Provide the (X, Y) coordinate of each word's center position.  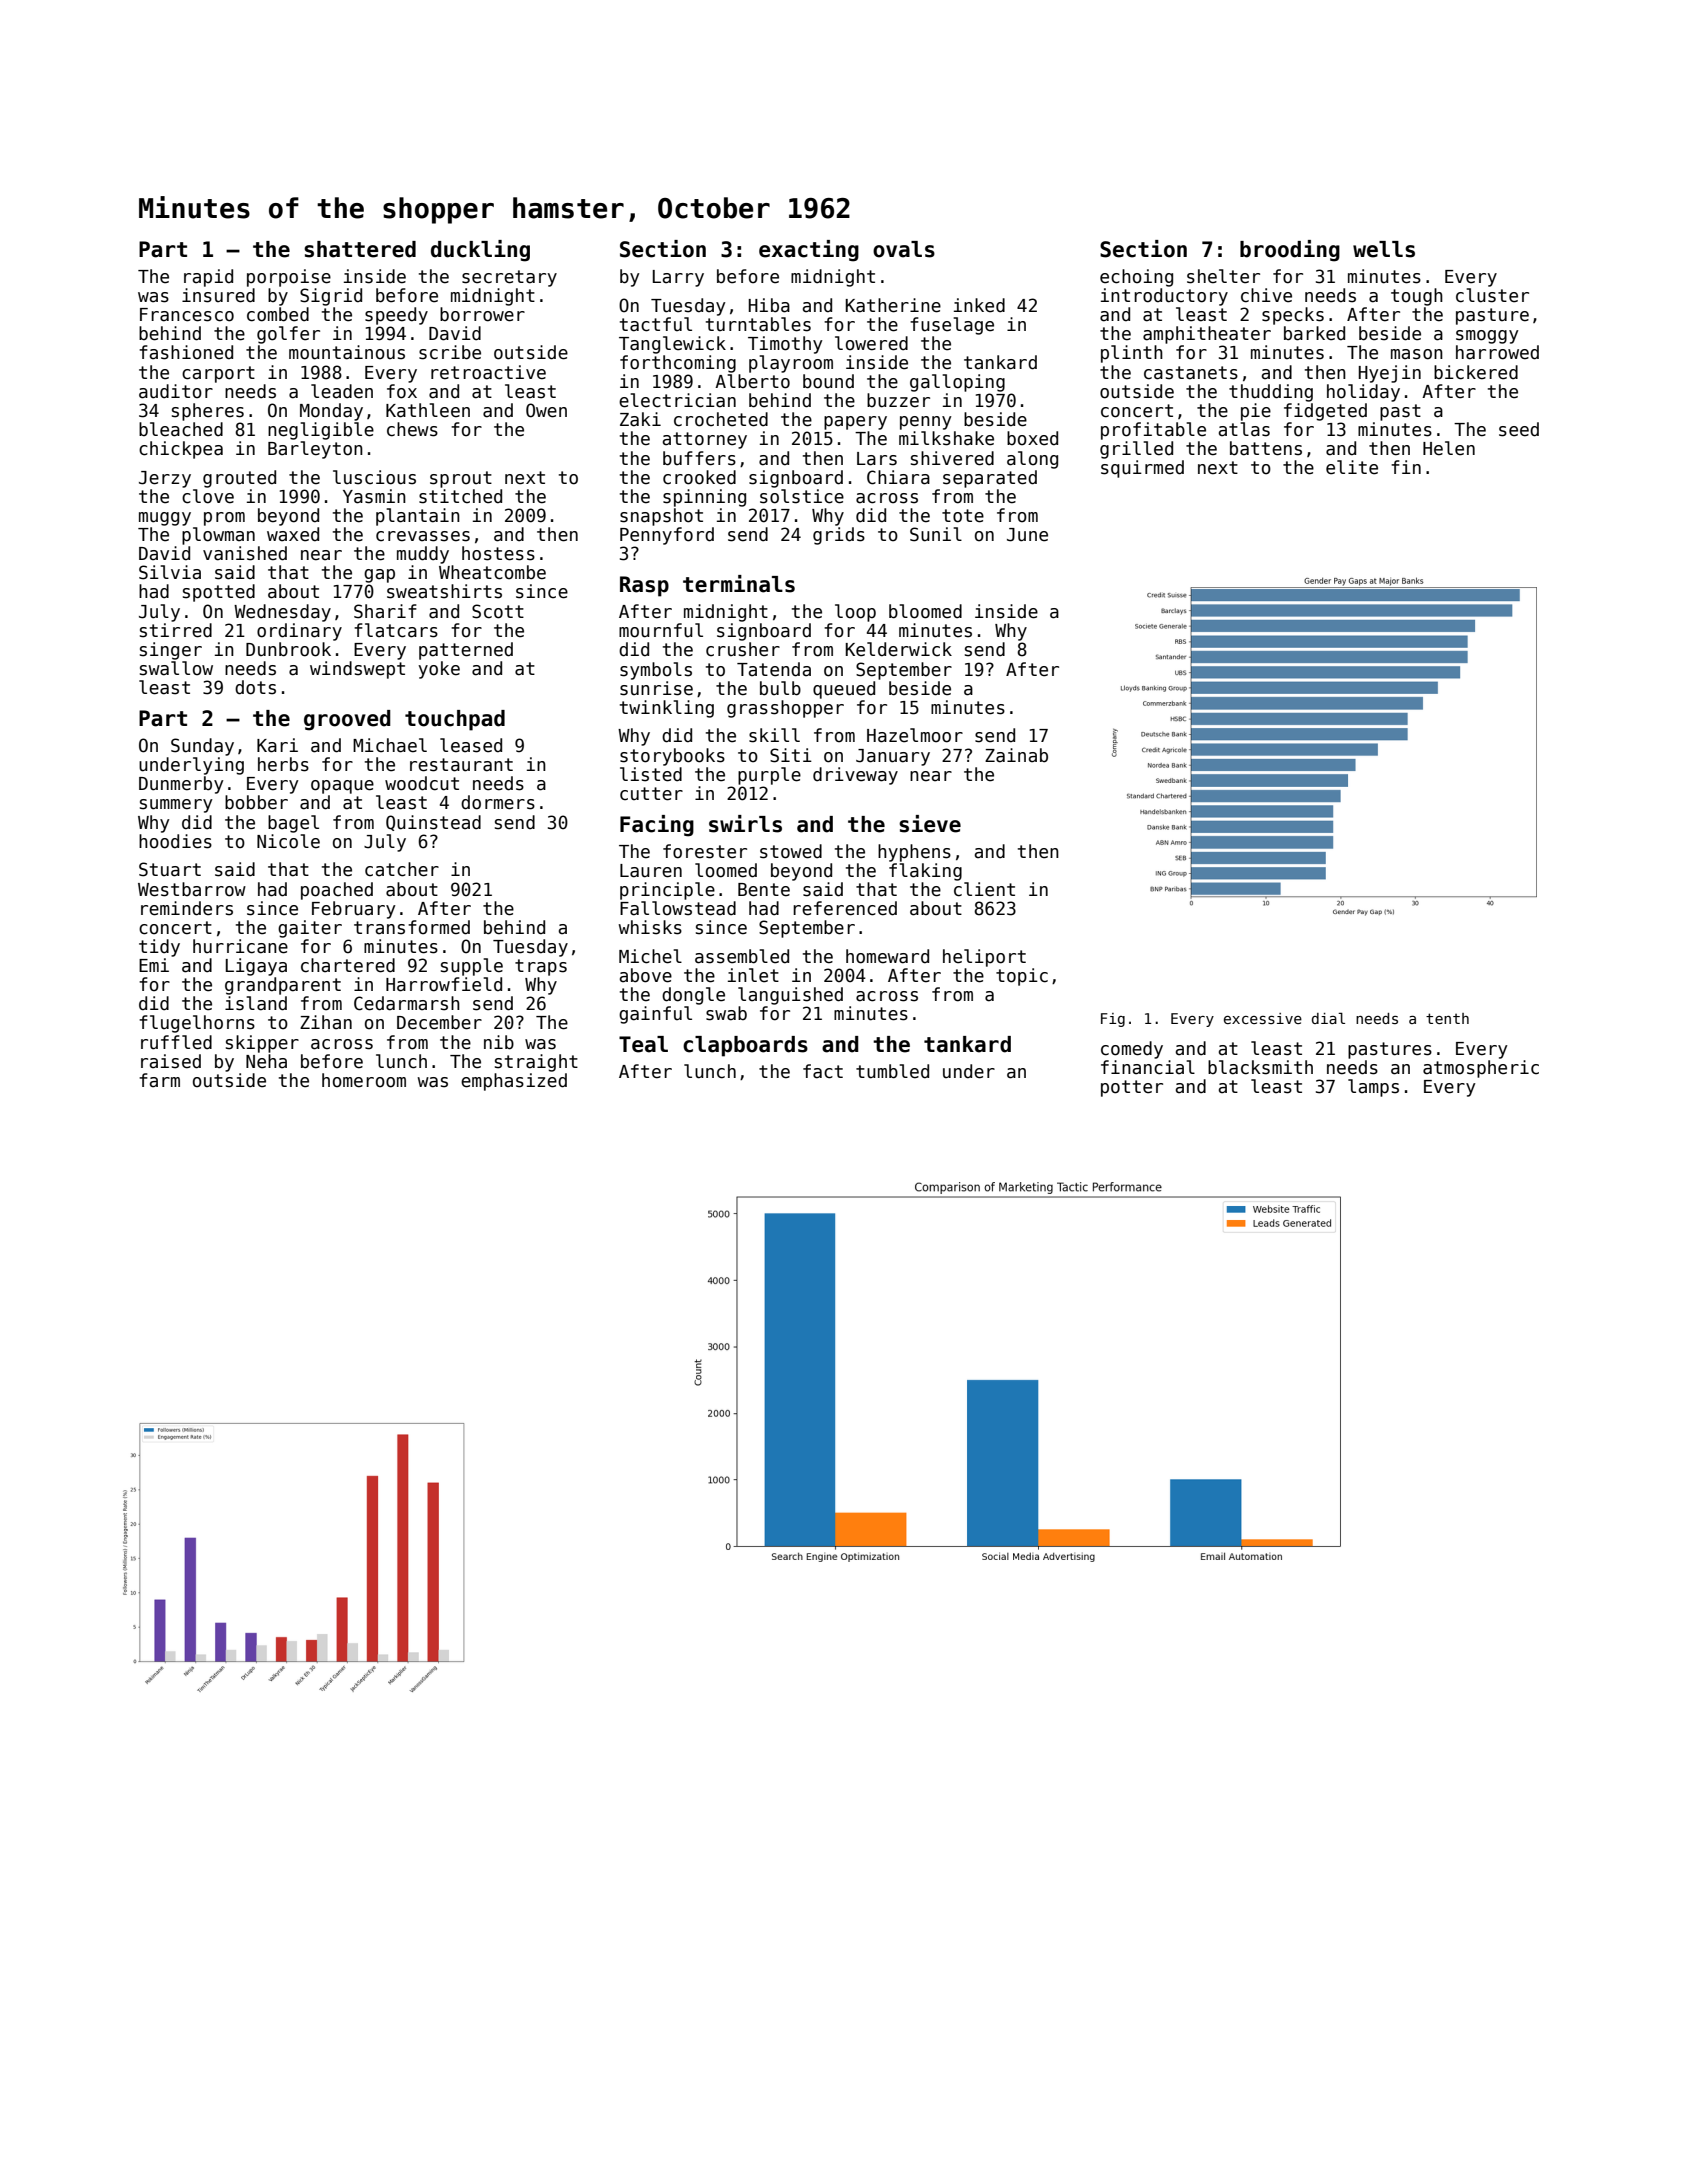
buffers (699, 458)
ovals (904, 249)
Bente (764, 890)
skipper (262, 1044)
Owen (546, 410)
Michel (650, 956)
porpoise (289, 278)
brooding (1290, 251)
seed (1519, 429)
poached (337, 891)
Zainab (1016, 755)
